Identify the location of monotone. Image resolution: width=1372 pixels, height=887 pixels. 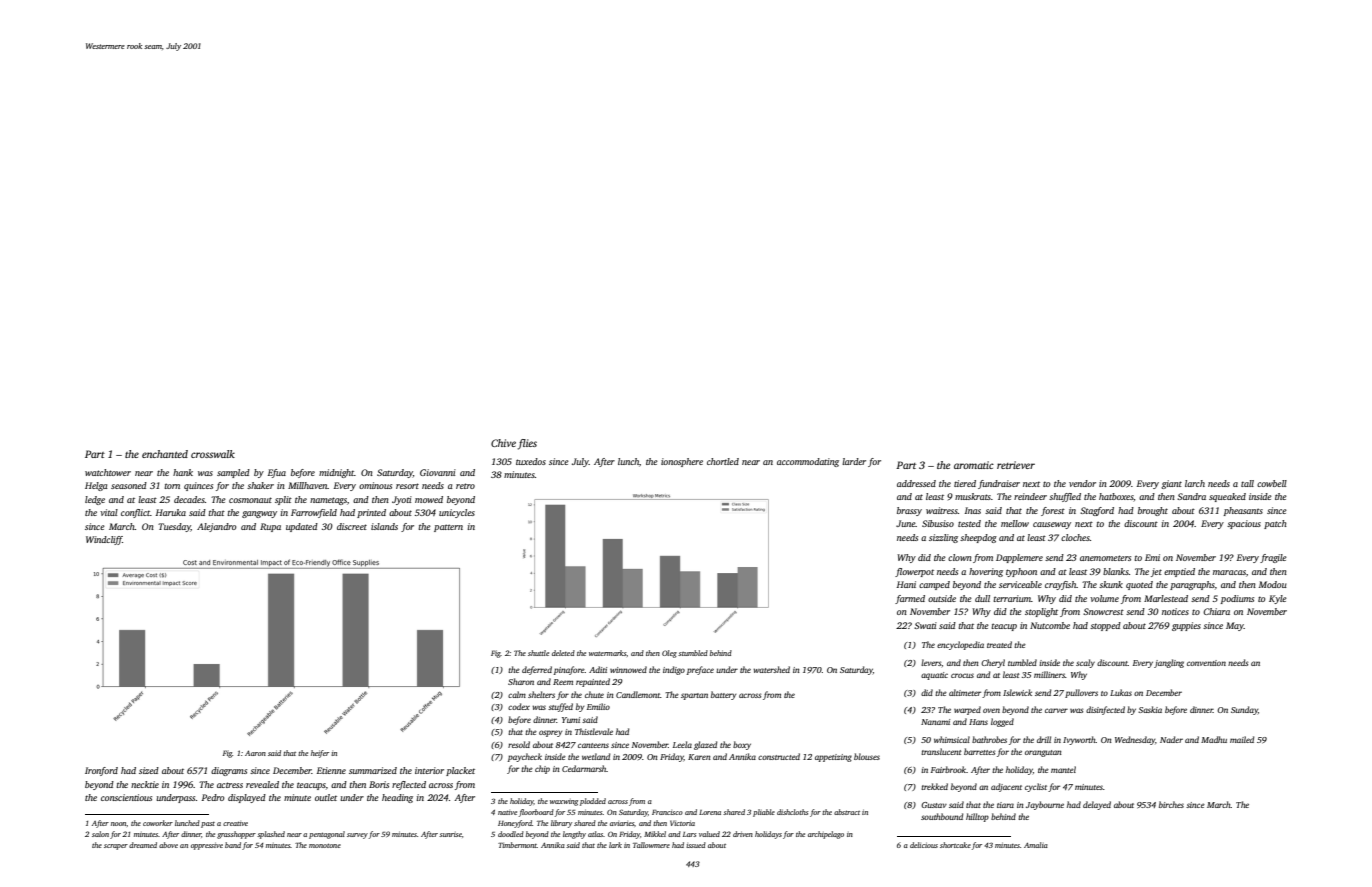
(325, 845).
